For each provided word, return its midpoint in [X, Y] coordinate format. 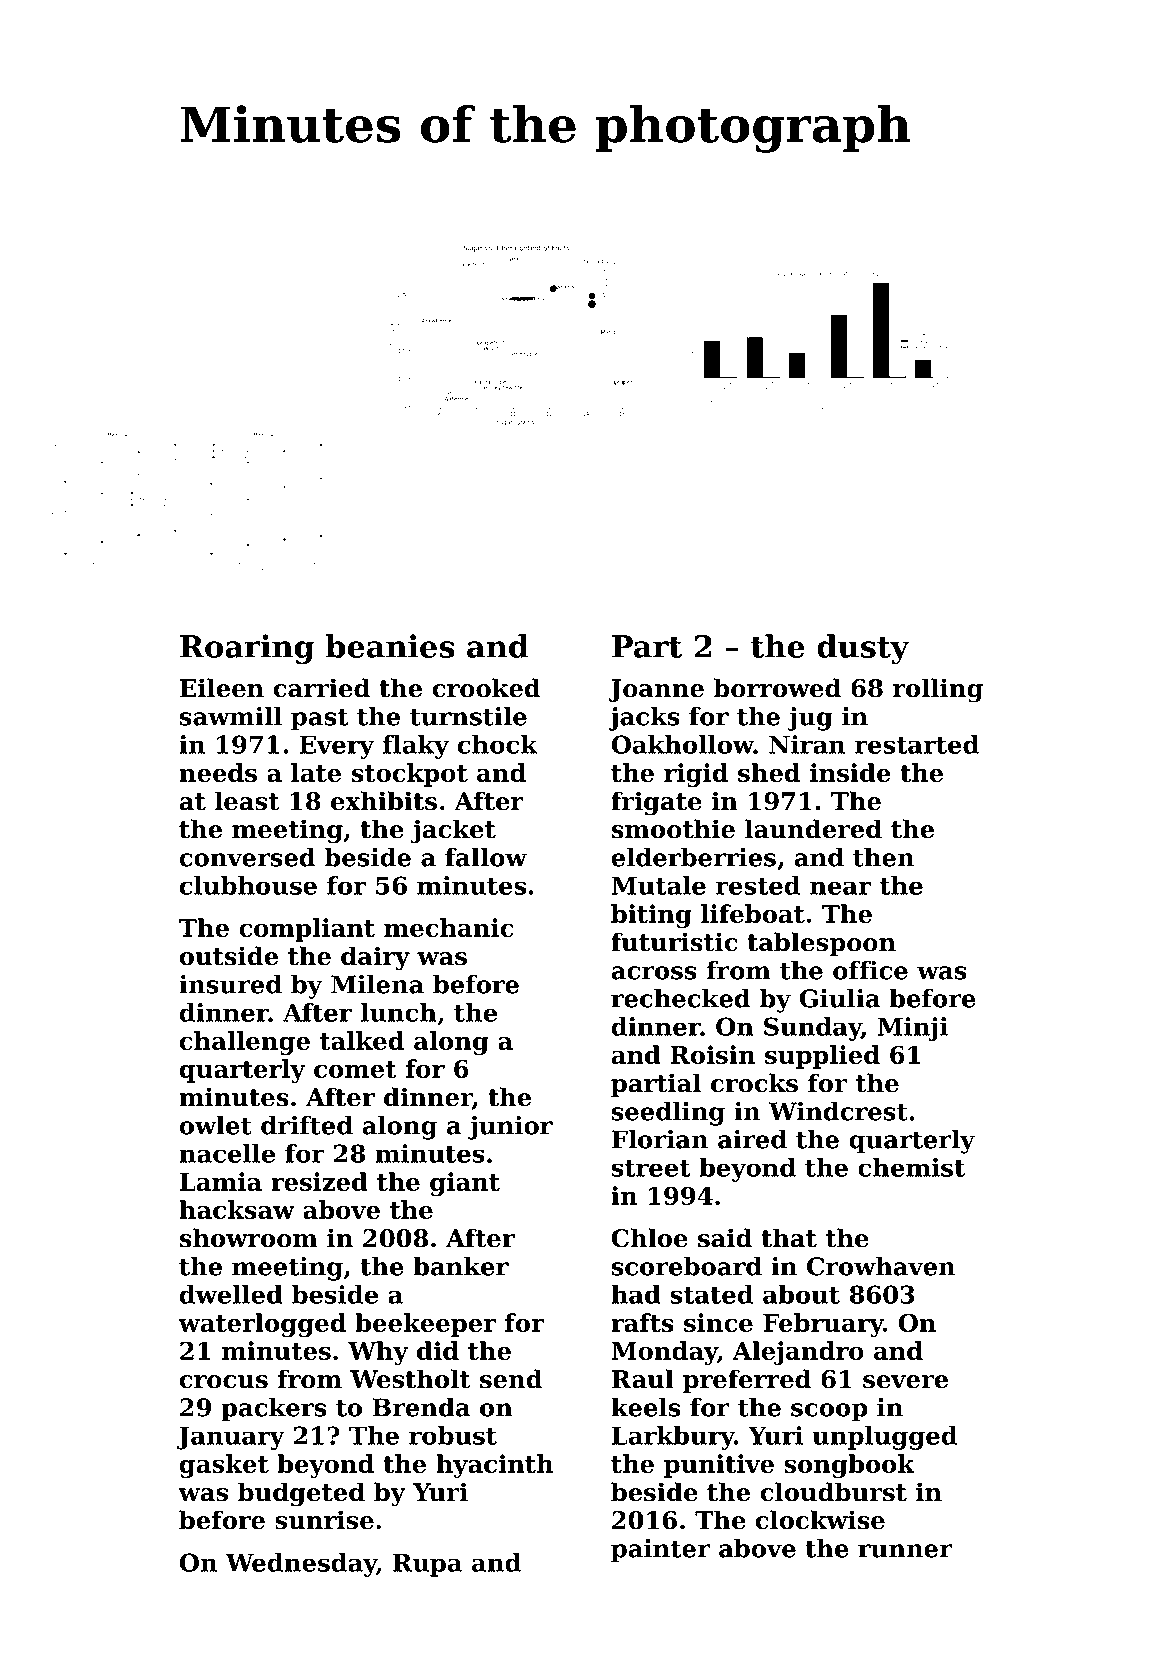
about [801, 1294]
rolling [938, 690]
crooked [486, 688]
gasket [224, 1466]
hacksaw [237, 1209]
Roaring [247, 649]
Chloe [650, 1238]
